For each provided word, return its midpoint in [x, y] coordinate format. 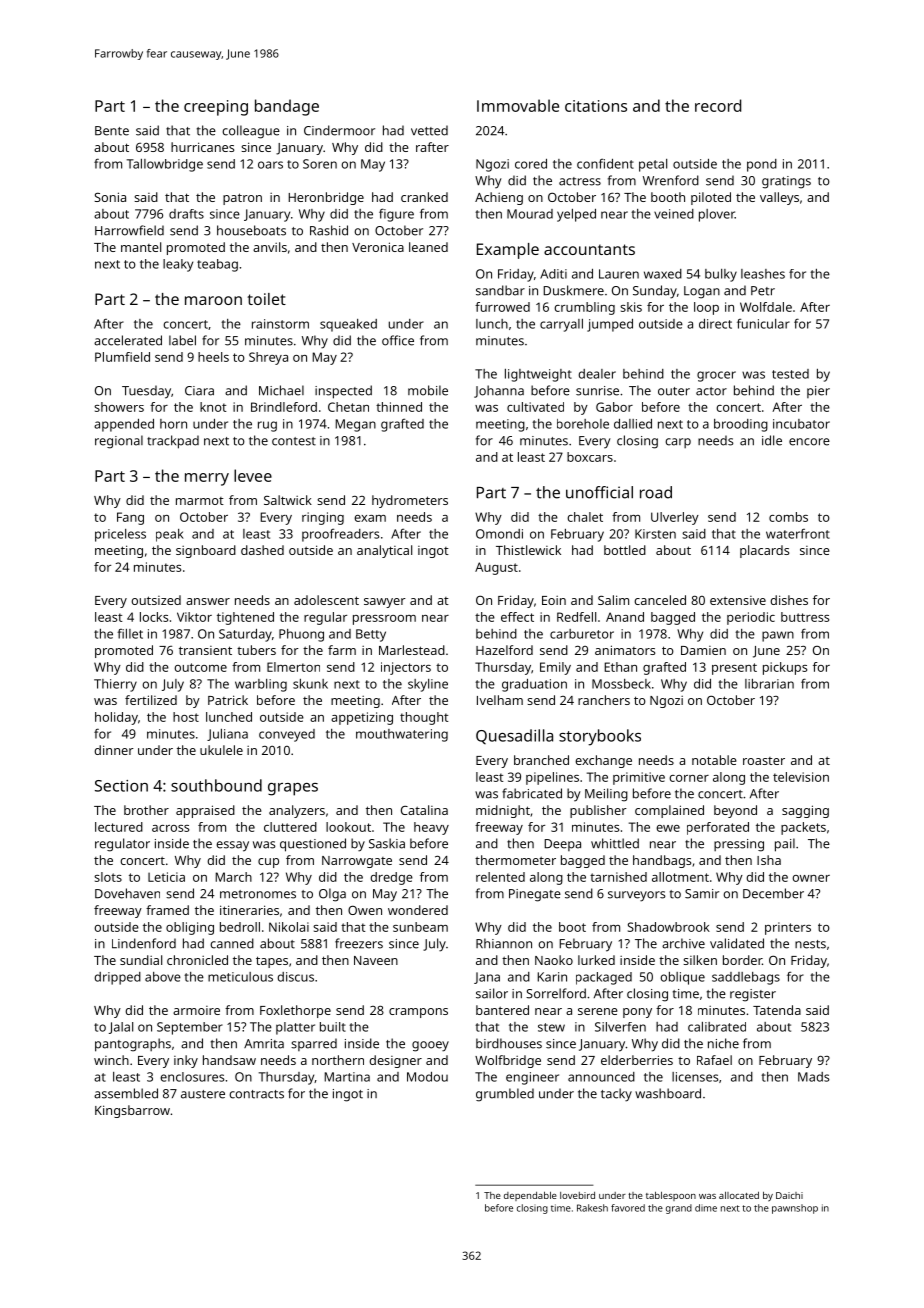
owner [811, 878]
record [718, 105]
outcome [200, 667]
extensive [738, 600]
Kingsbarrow [132, 1111]
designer [395, 1061]
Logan [702, 292]
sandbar [500, 290]
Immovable [518, 105]
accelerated [128, 340]
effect [517, 617]
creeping [216, 108]
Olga [332, 895]
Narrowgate [357, 862]
